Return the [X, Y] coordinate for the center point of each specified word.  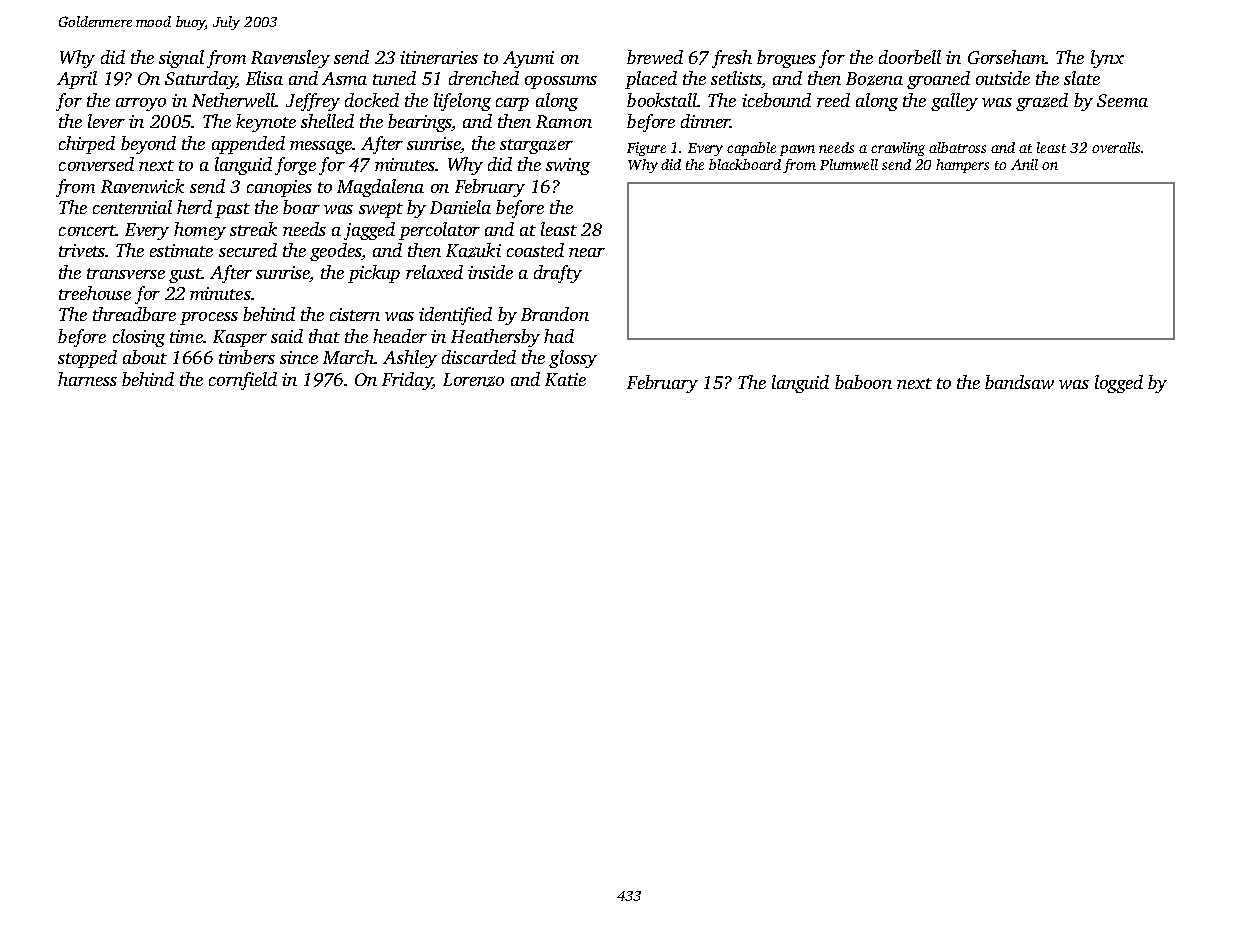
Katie [565, 379]
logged [1119, 384]
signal [181, 59]
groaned [938, 80]
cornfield [243, 381]
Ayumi [528, 59]
